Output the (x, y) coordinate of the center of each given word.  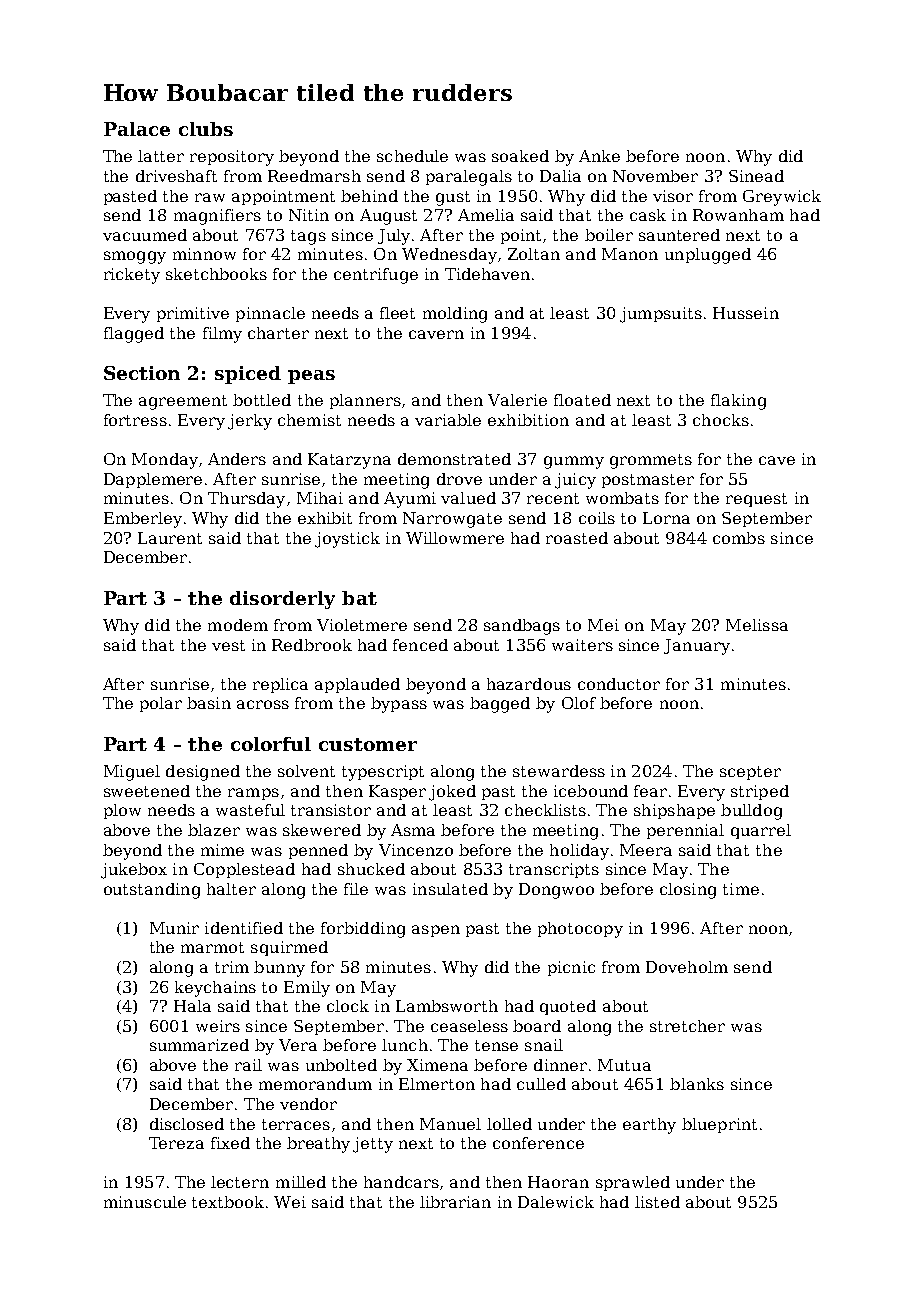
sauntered (679, 235)
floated (582, 400)
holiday (579, 852)
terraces (296, 1124)
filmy (222, 335)
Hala (192, 1006)
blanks (697, 1084)
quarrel (761, 831)
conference (538, 1143)
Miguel (132, 773)
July (394, 237)
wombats (622, 498)
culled (541, 1084)
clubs (206, 129)
